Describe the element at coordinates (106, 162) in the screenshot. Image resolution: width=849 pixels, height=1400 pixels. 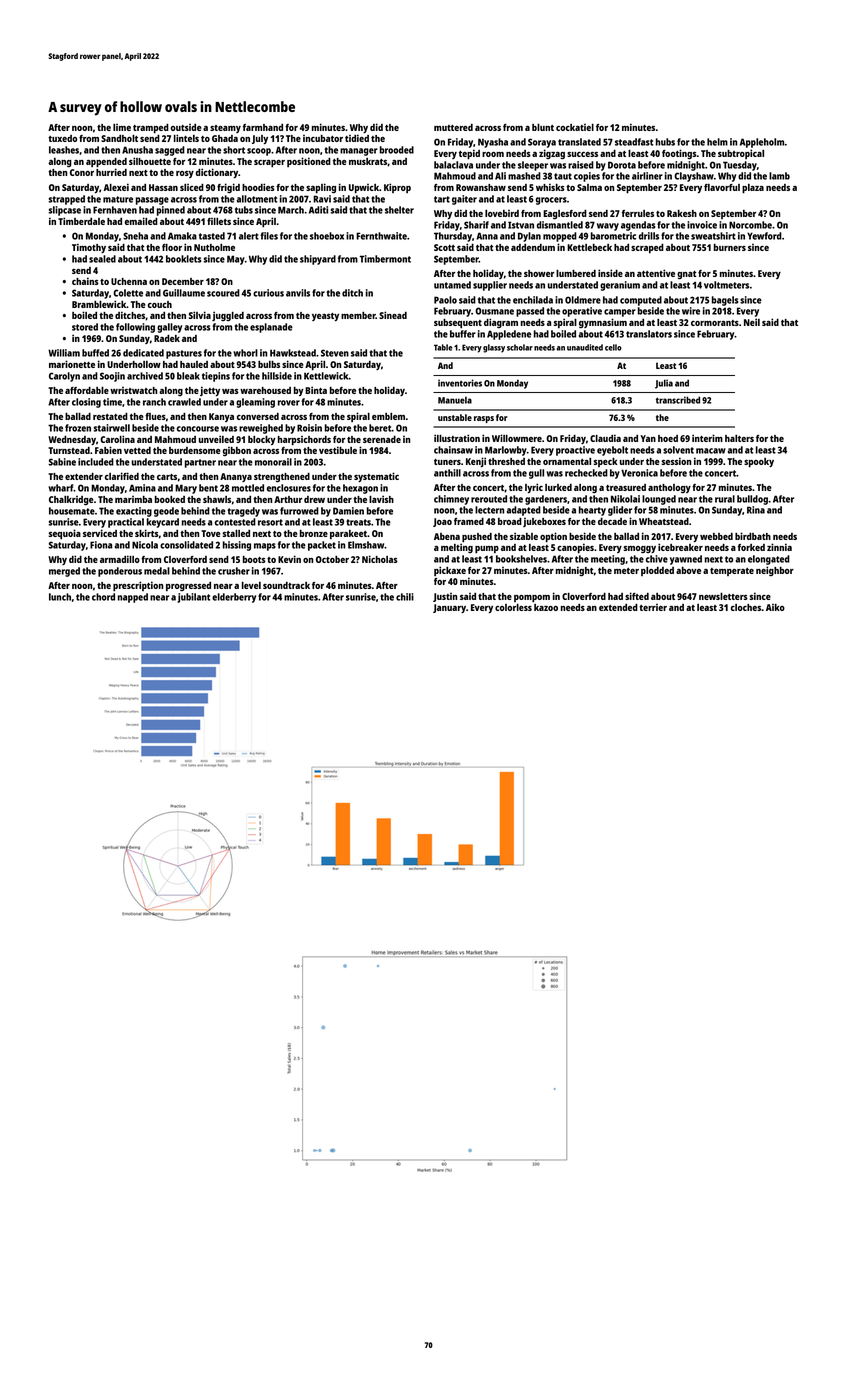
I see `appended` at that location.
